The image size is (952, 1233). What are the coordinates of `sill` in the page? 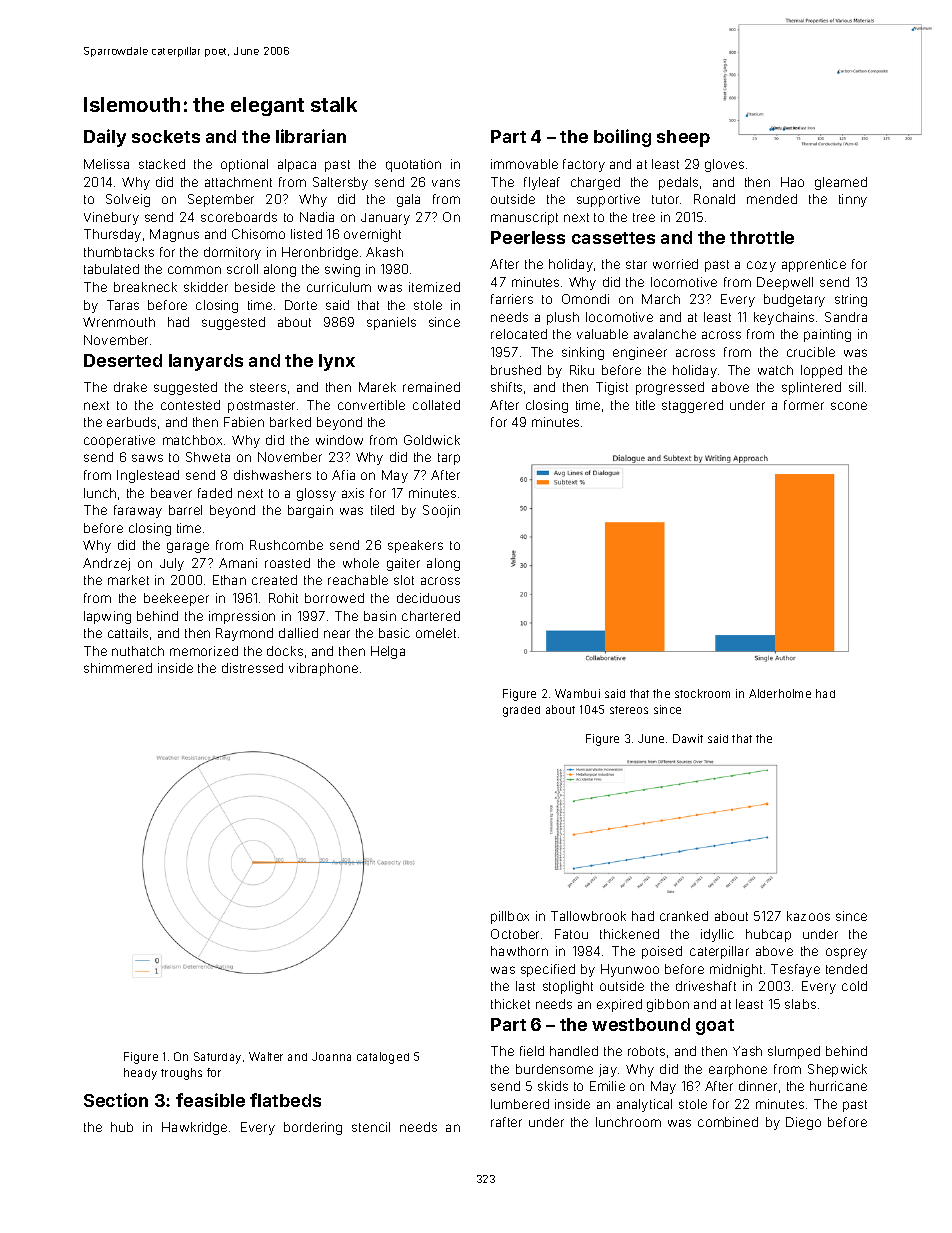 It's located at (856, 387).
